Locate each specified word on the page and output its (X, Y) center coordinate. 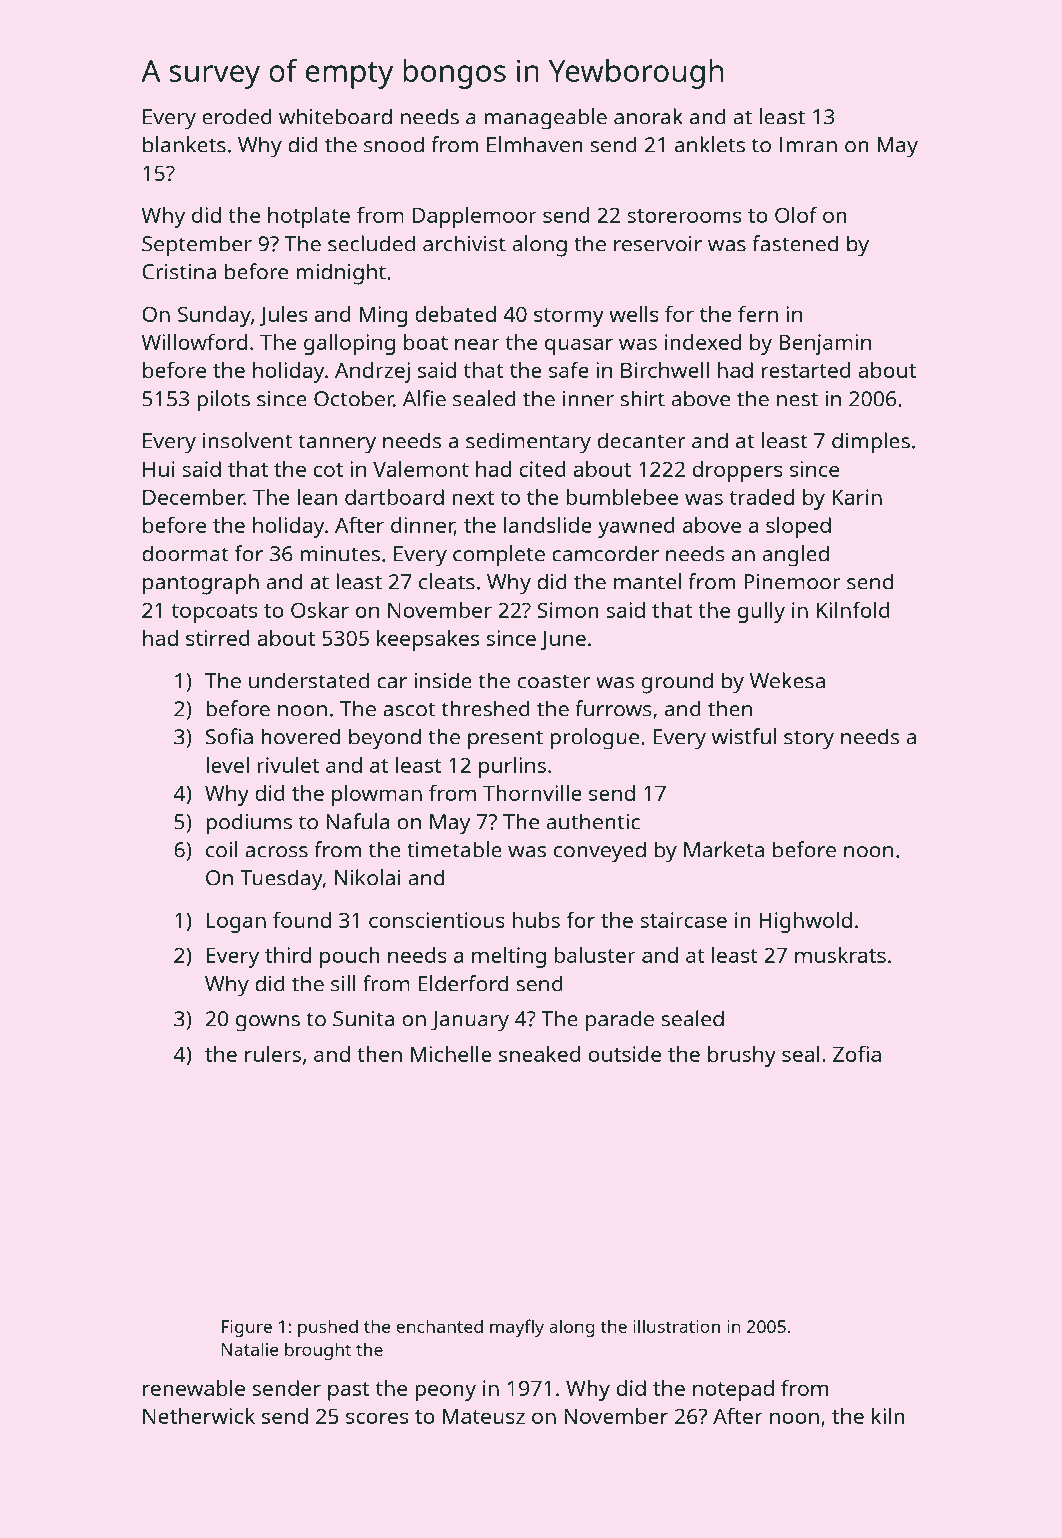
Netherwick (199, 1416)
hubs (536, 920)
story (809, 740)
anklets (710, 144)
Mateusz (484, 1416)
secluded (371, 243)
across (276, 852)
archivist (464, 243)
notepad (733, 1390)
